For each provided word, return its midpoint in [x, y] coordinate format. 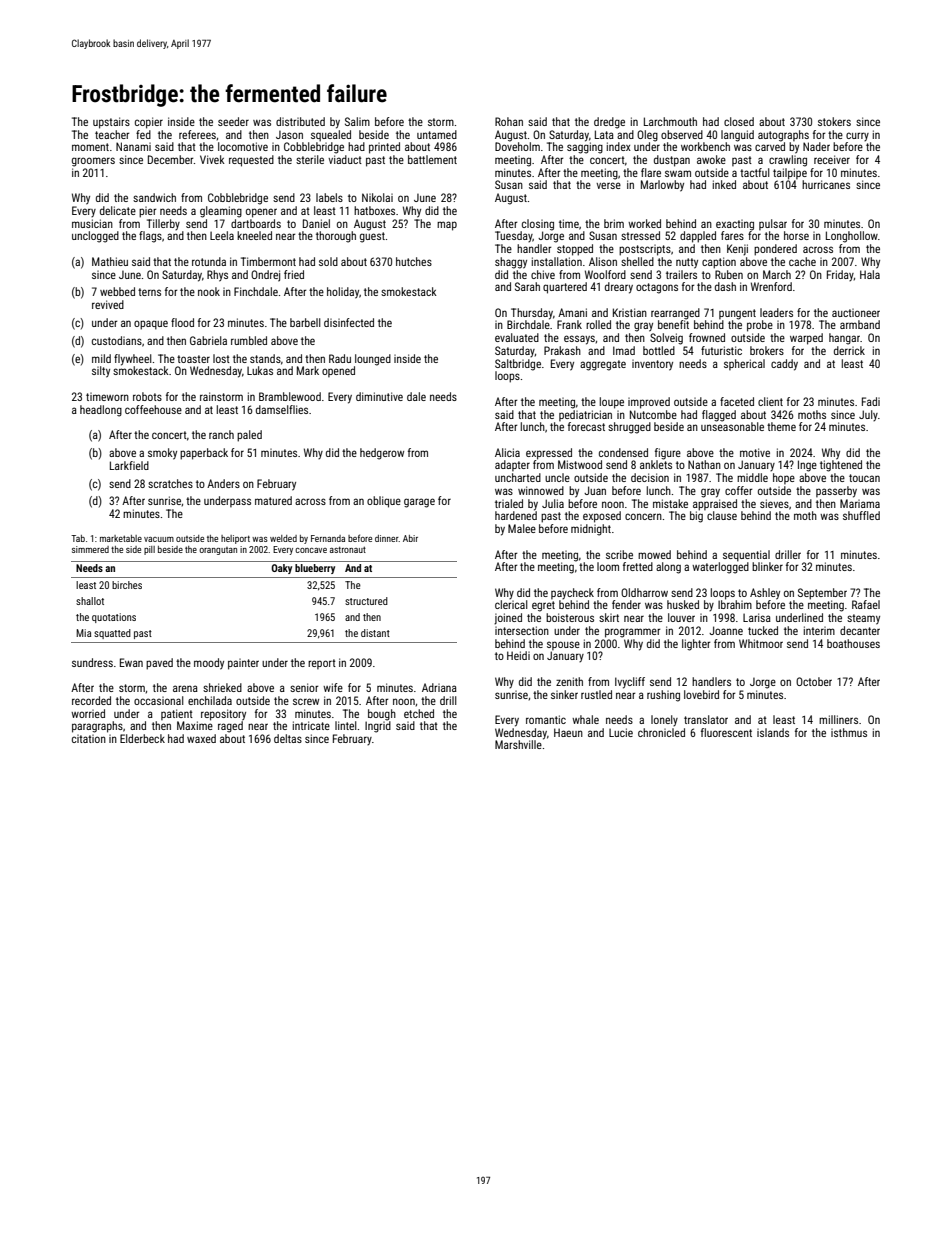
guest [372, 237]
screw [306, 701]
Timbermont [268, 261]
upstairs [111, 123]
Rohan [509, 121]
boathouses [853, 643]
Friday [840, 275]
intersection [522, 630]
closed [739, 121]
